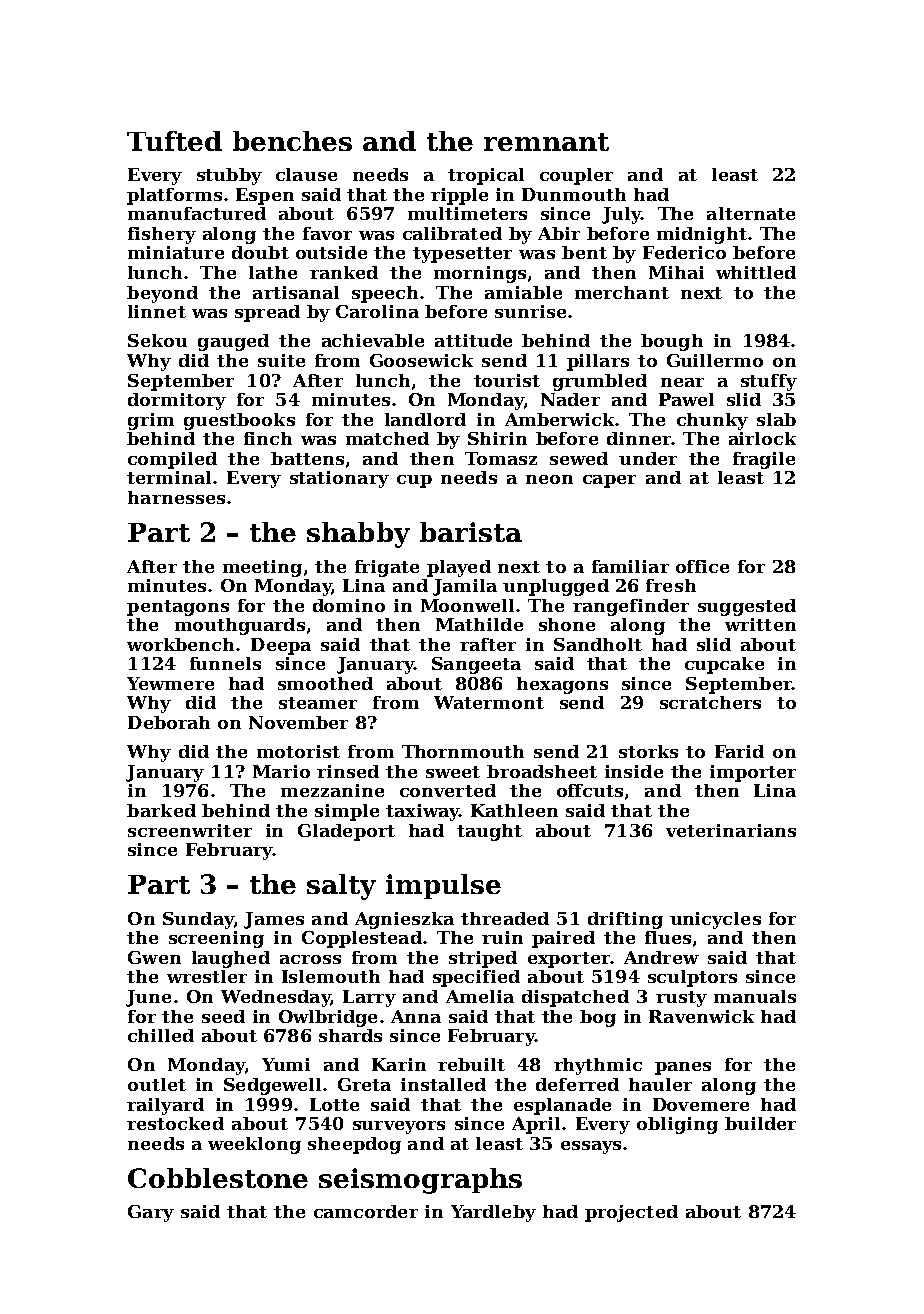 The height and width of the page is (1314, 924). I want to click on fishery, so click(162, 235).
